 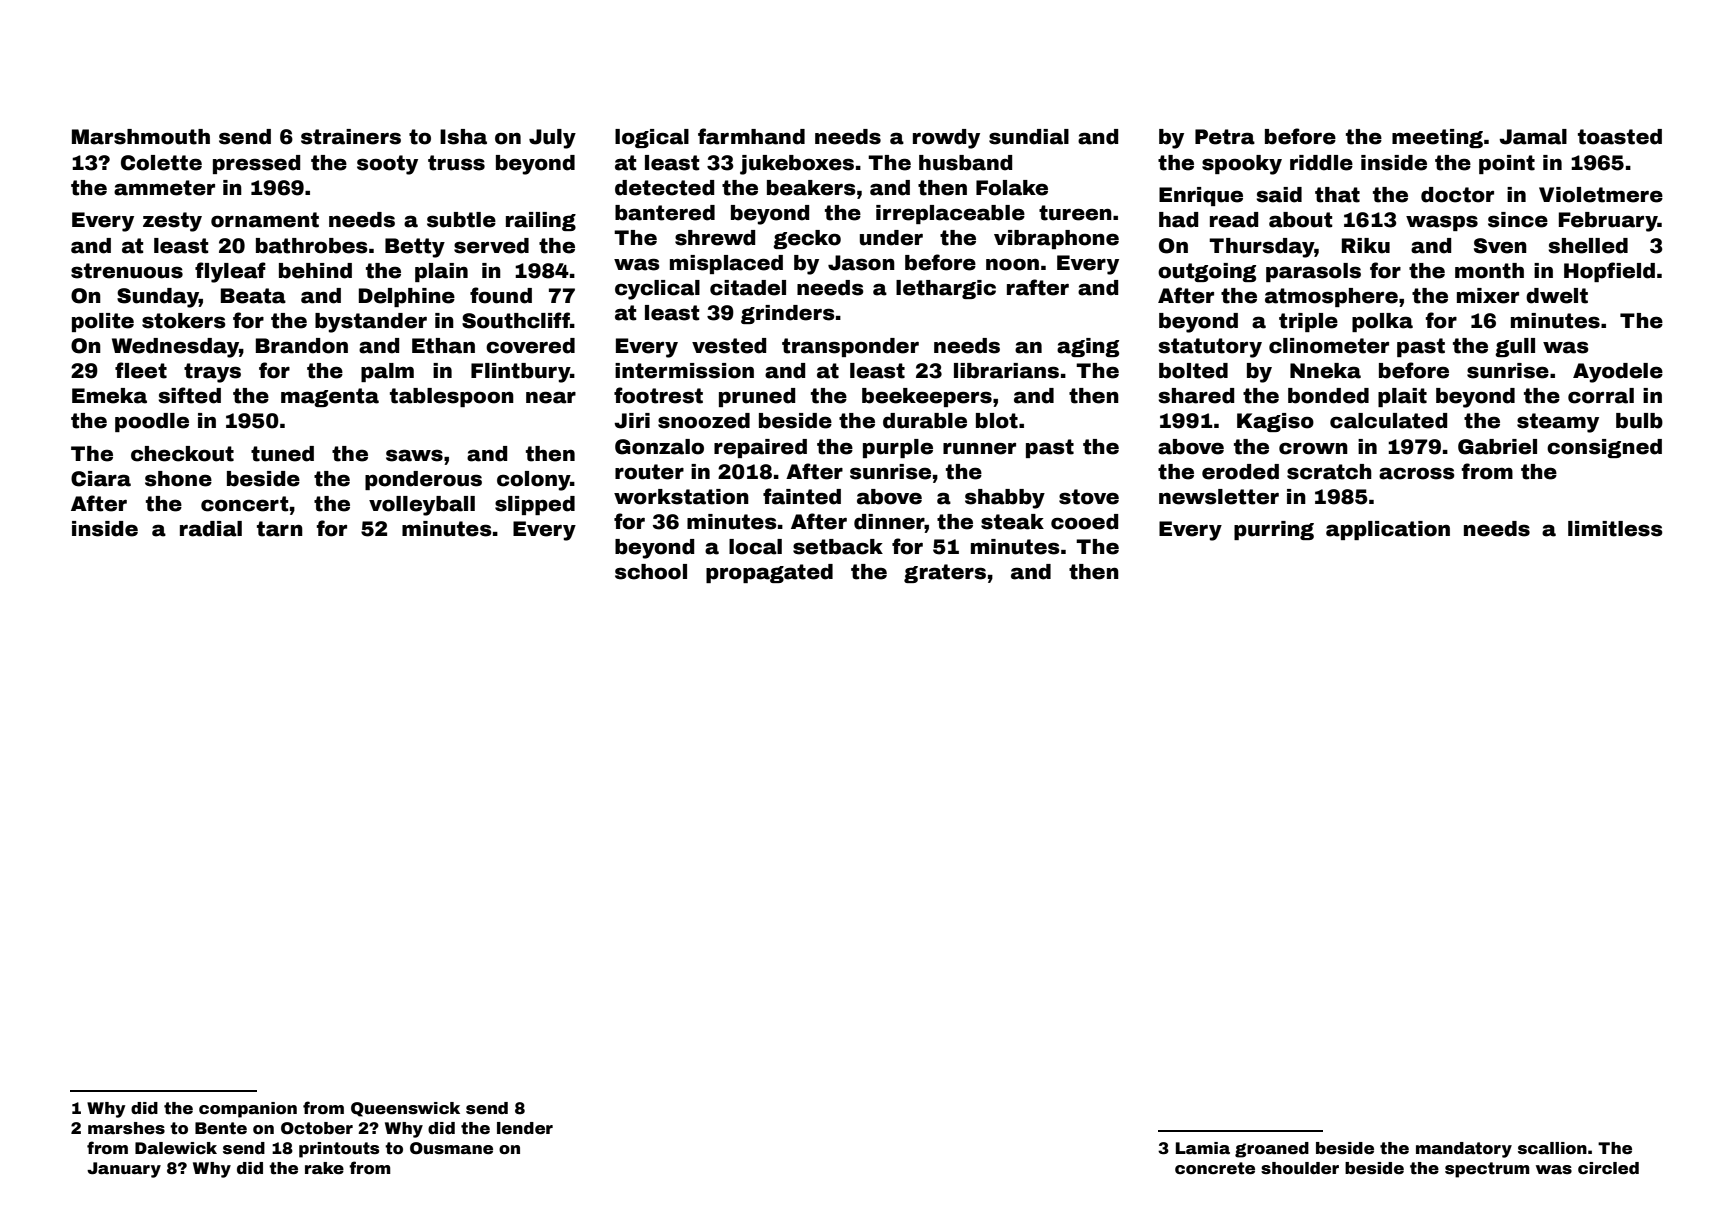 I want to click on lender, so click(x=525, y=1128).
